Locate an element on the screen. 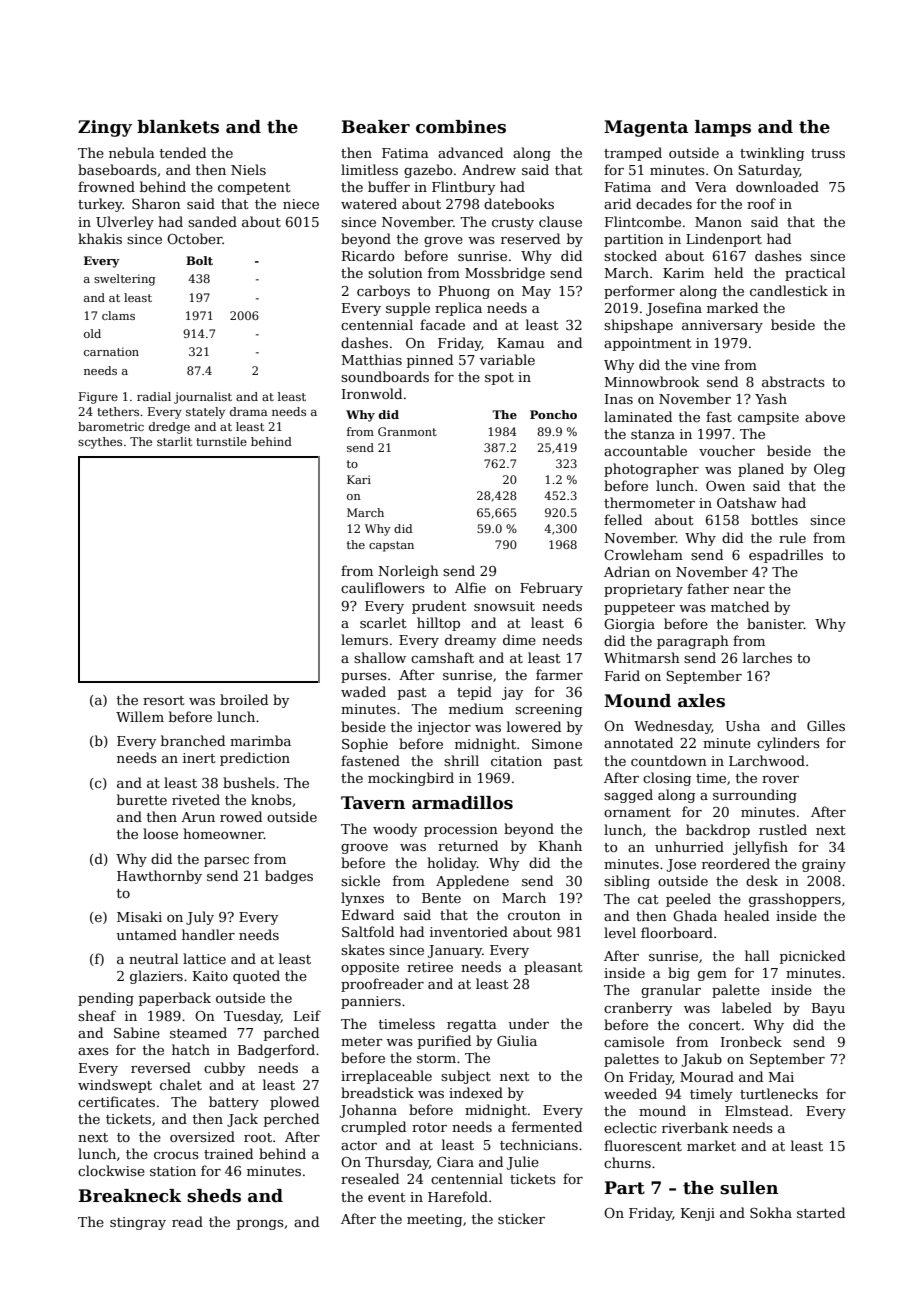 Image resolution: width=924 pixels, height=1308 pixels. Poncho is located at coordinates (553, 414).
